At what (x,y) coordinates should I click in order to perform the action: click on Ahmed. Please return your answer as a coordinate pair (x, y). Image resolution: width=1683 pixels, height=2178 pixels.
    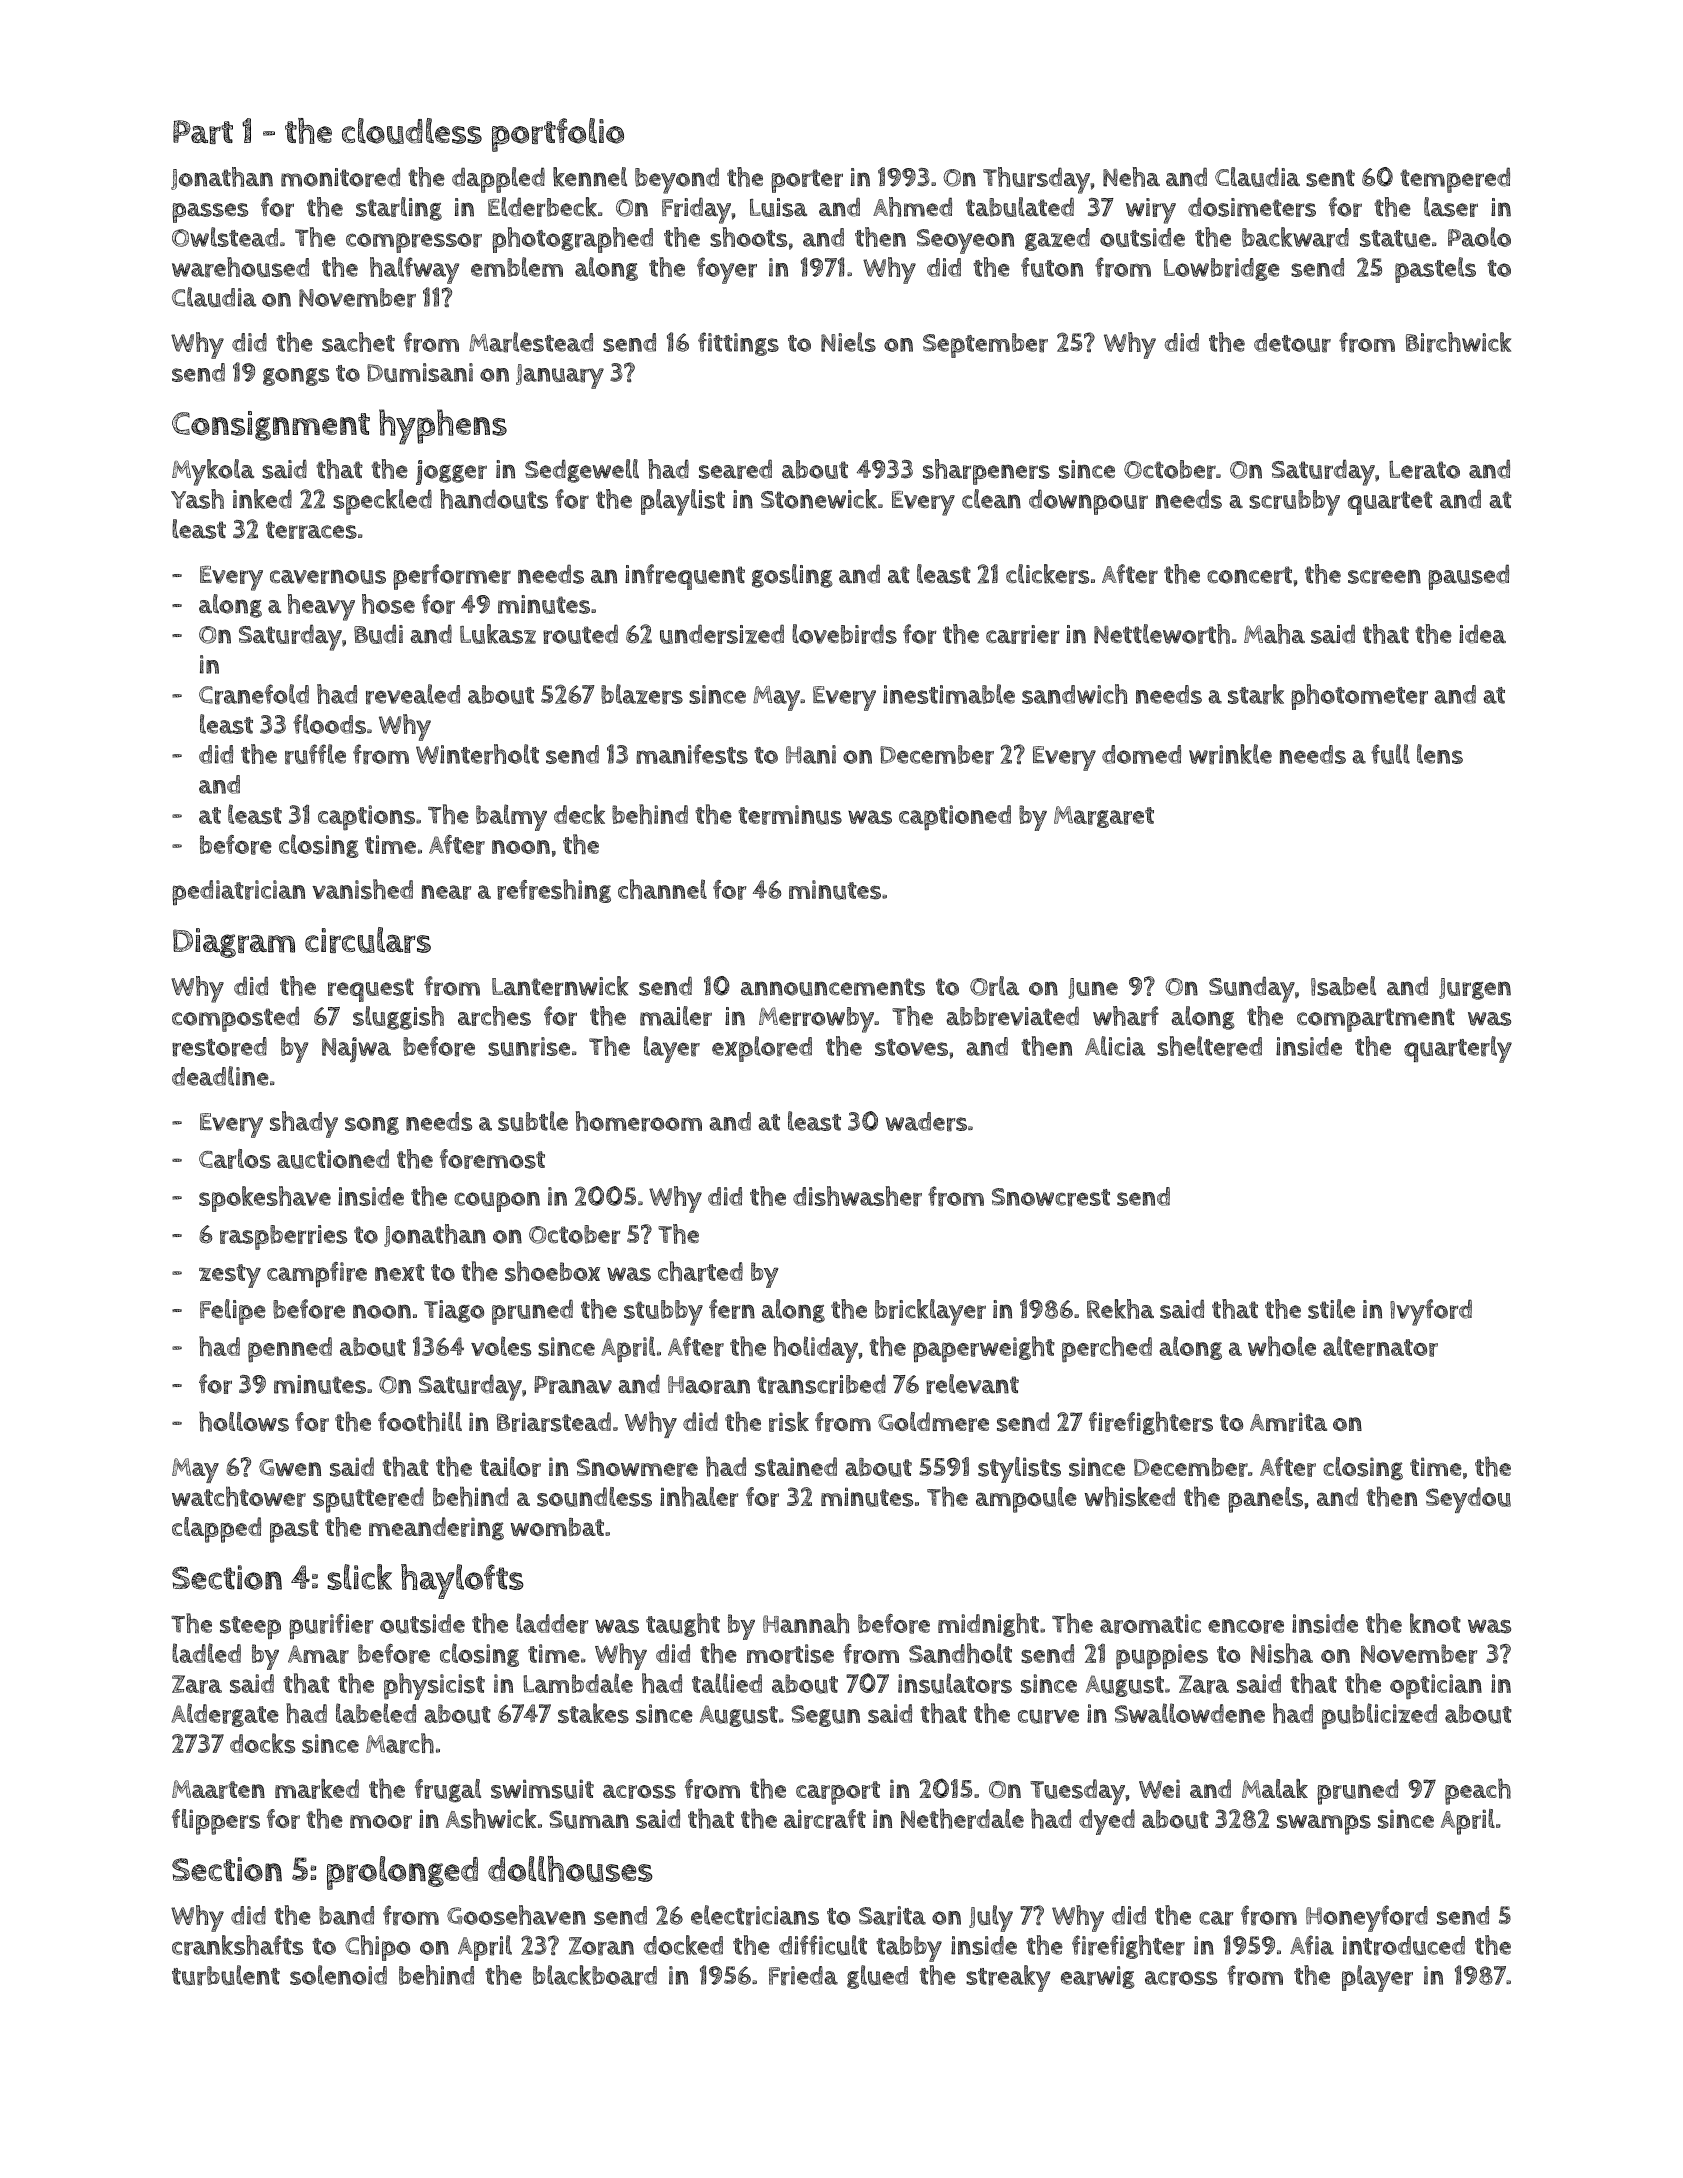
    Looking at the image, I should click on (912, 207).
